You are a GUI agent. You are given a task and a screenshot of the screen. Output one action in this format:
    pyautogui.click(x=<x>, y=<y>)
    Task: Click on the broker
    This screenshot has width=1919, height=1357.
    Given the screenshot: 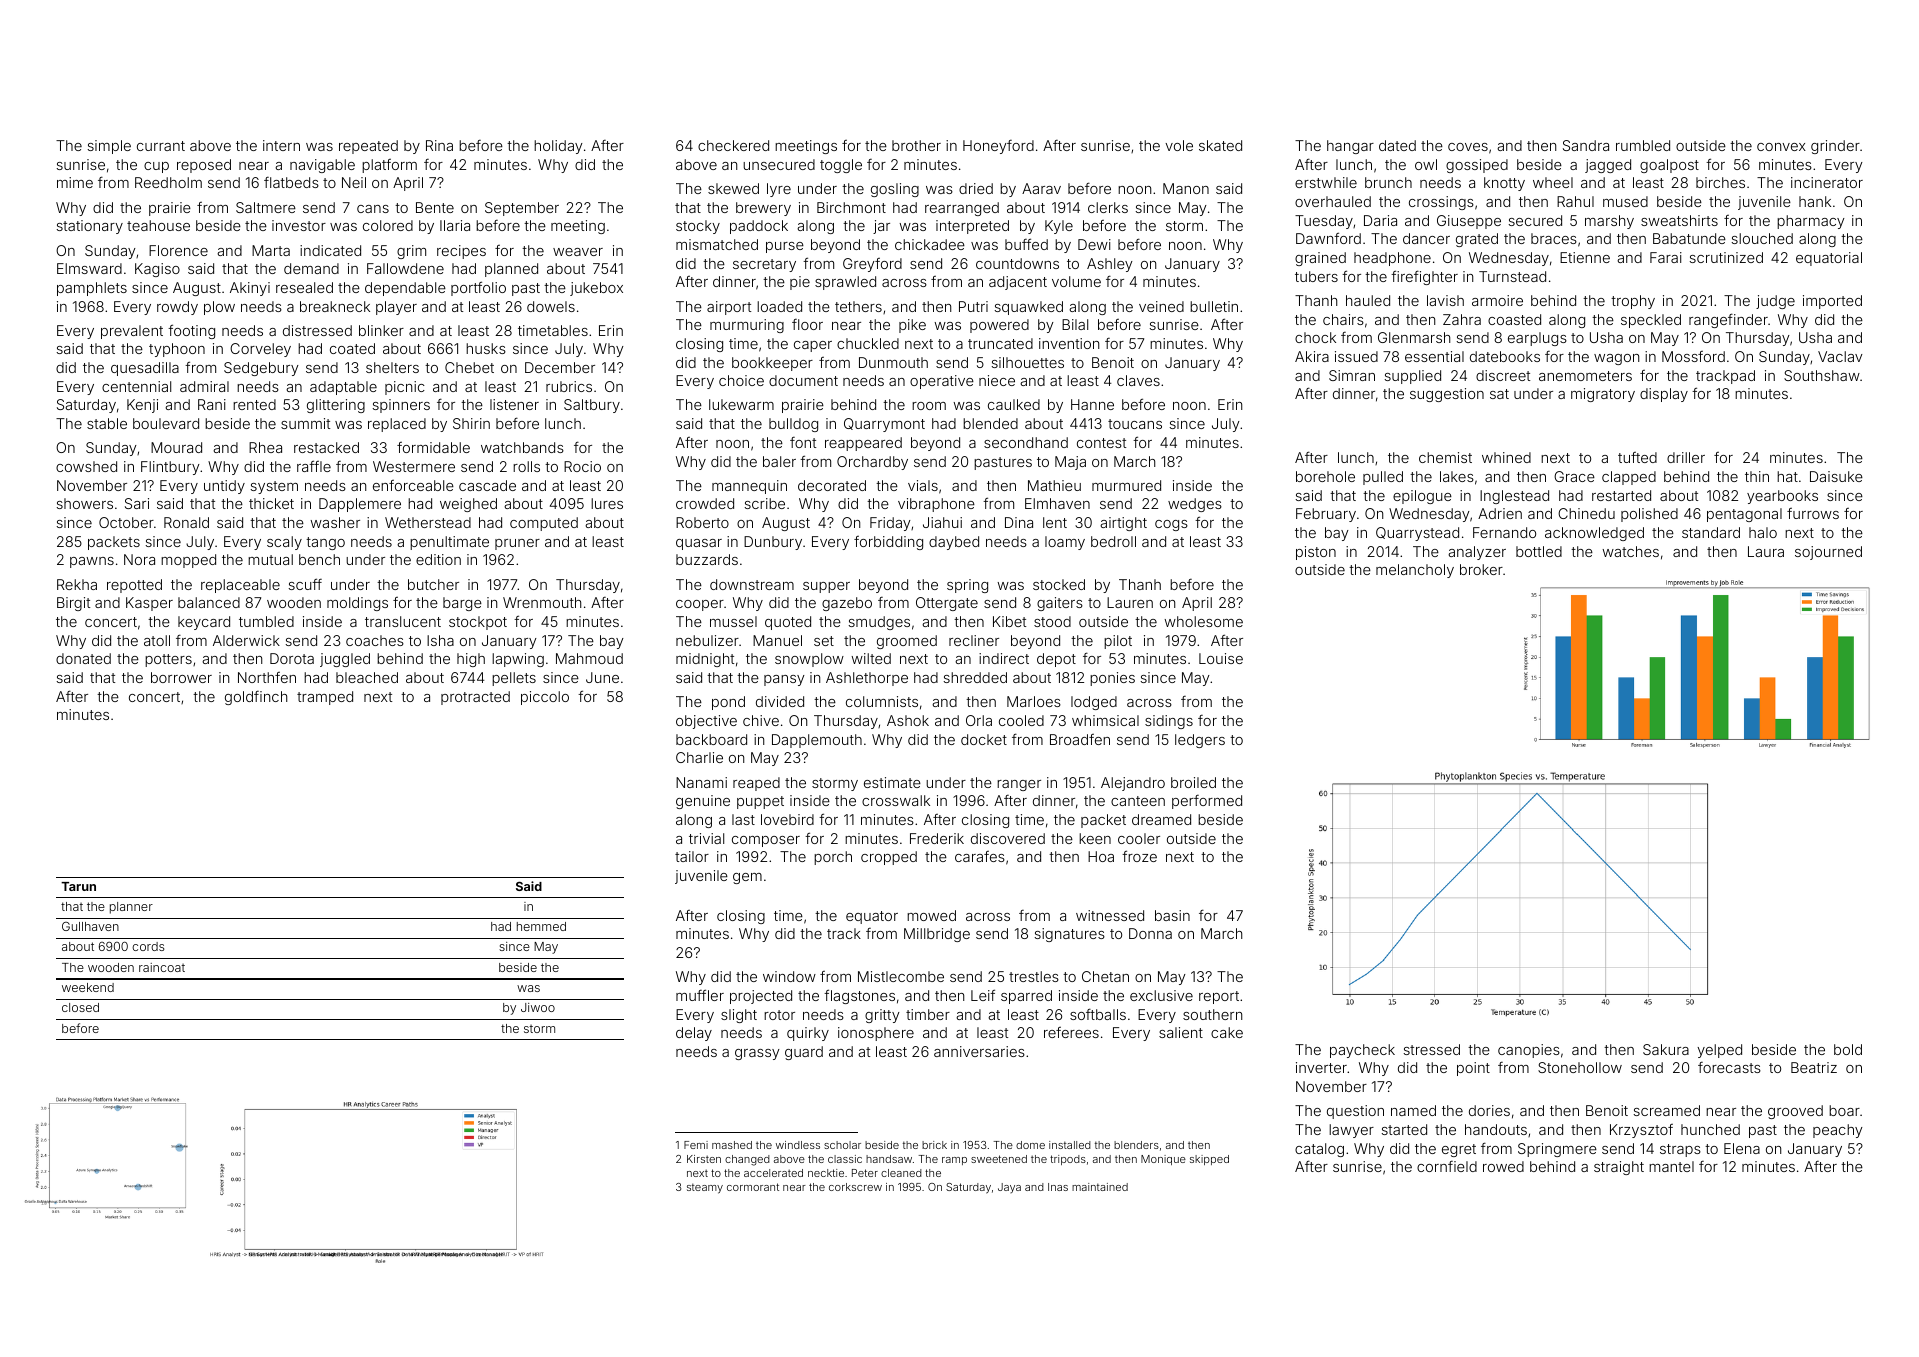 What is the action you would take?
    pyautogui.click(x=1481, y=569)
